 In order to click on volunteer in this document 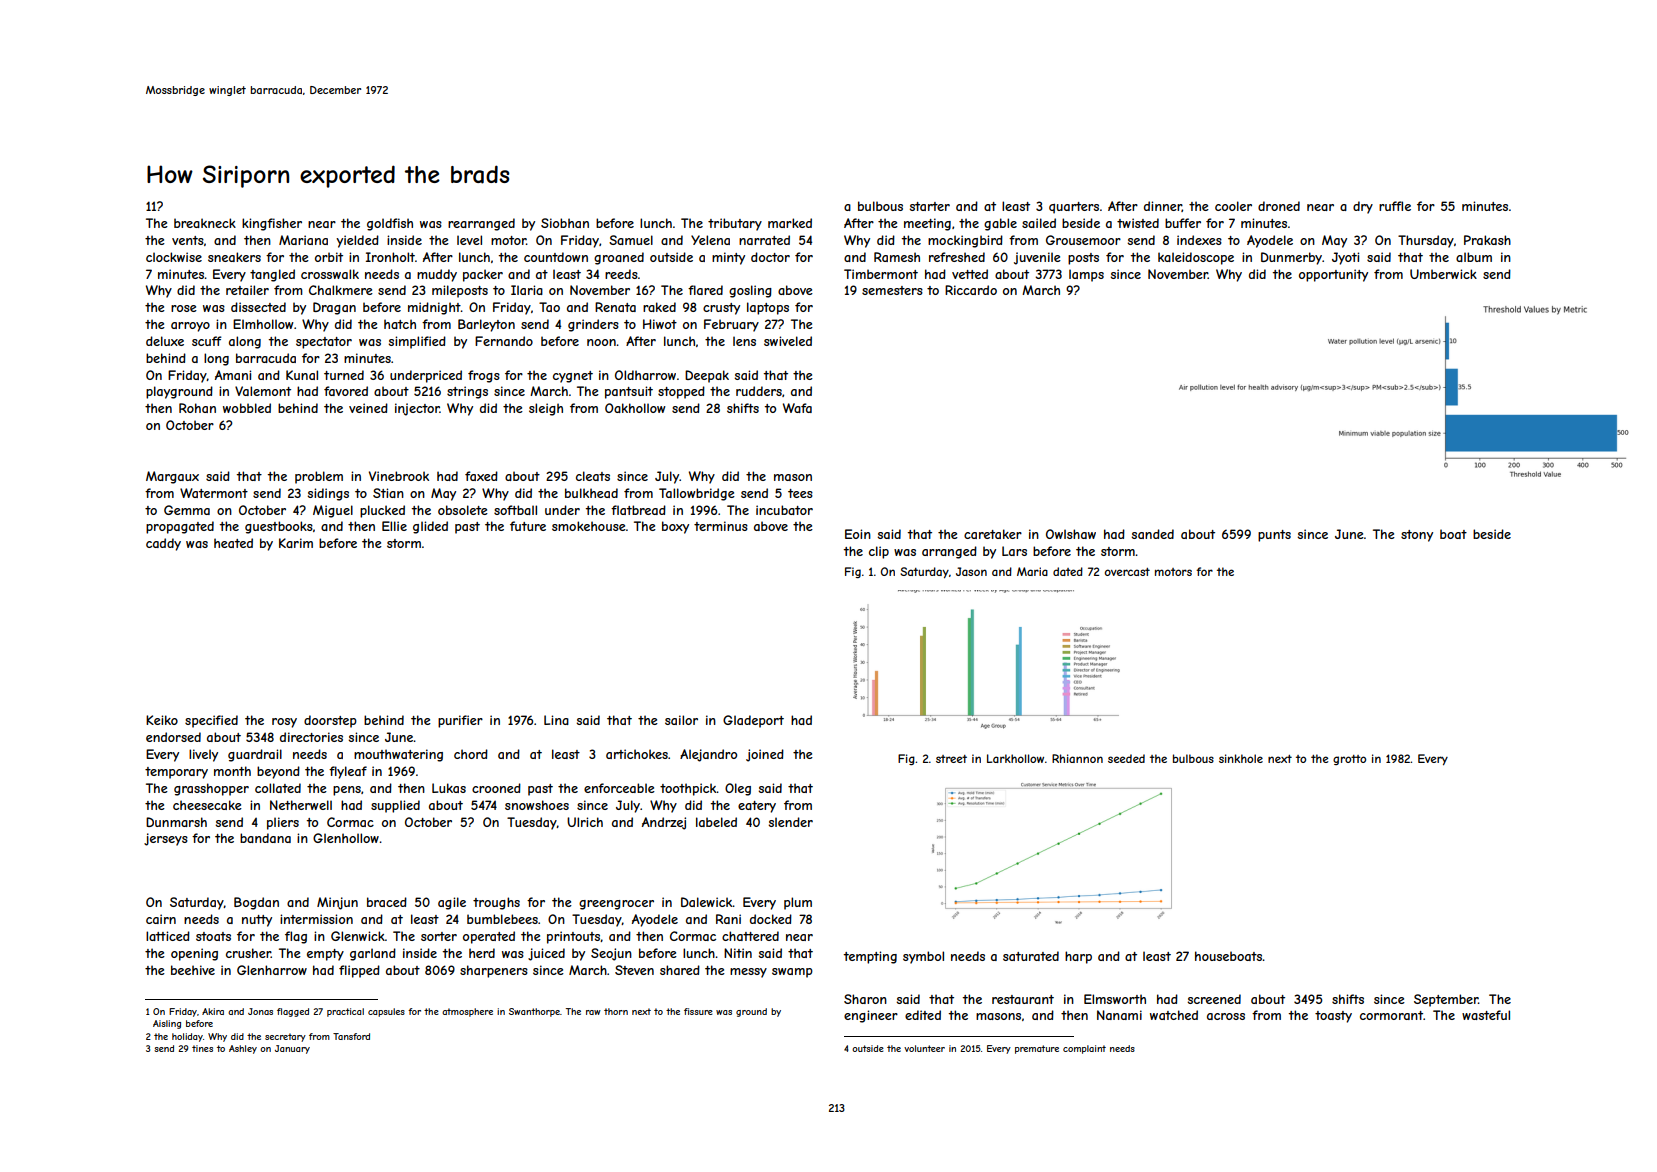, I will do `click(924, 1048)`.
